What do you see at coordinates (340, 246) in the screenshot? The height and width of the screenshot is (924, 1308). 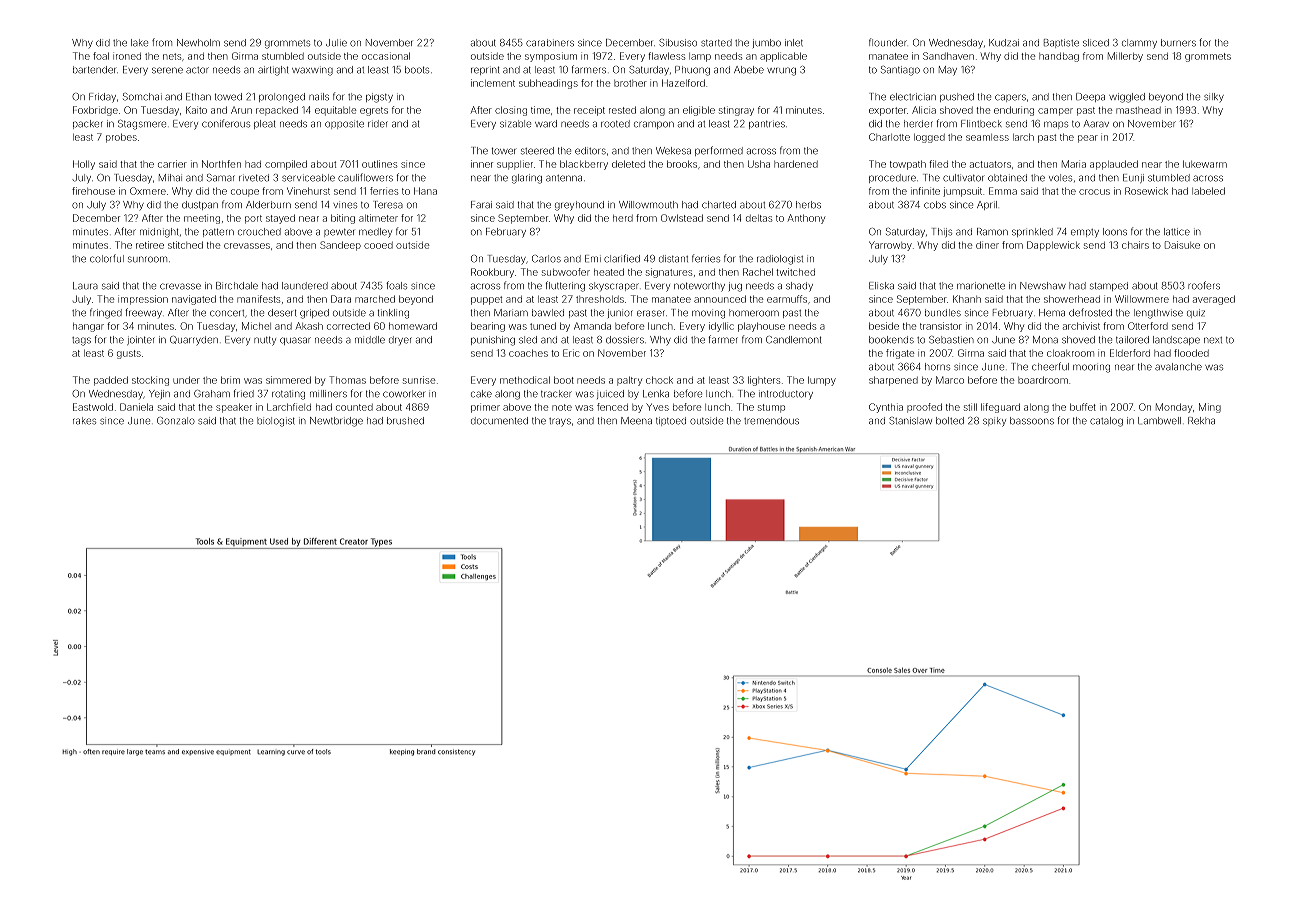 I see `Sandeep` at bounding box center [340, 246].
